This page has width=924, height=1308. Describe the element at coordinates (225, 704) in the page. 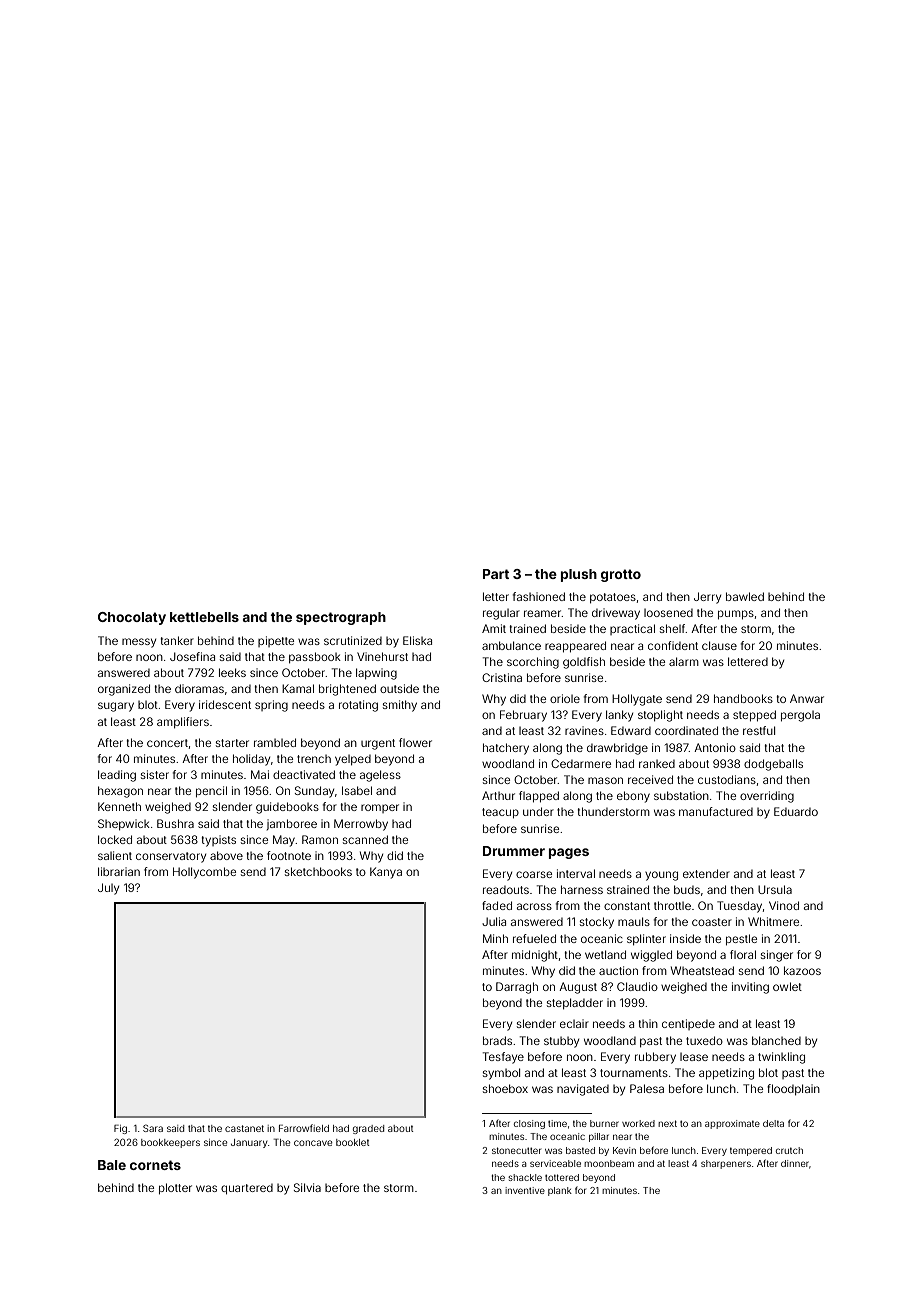

I see `iridescent` at that location.
